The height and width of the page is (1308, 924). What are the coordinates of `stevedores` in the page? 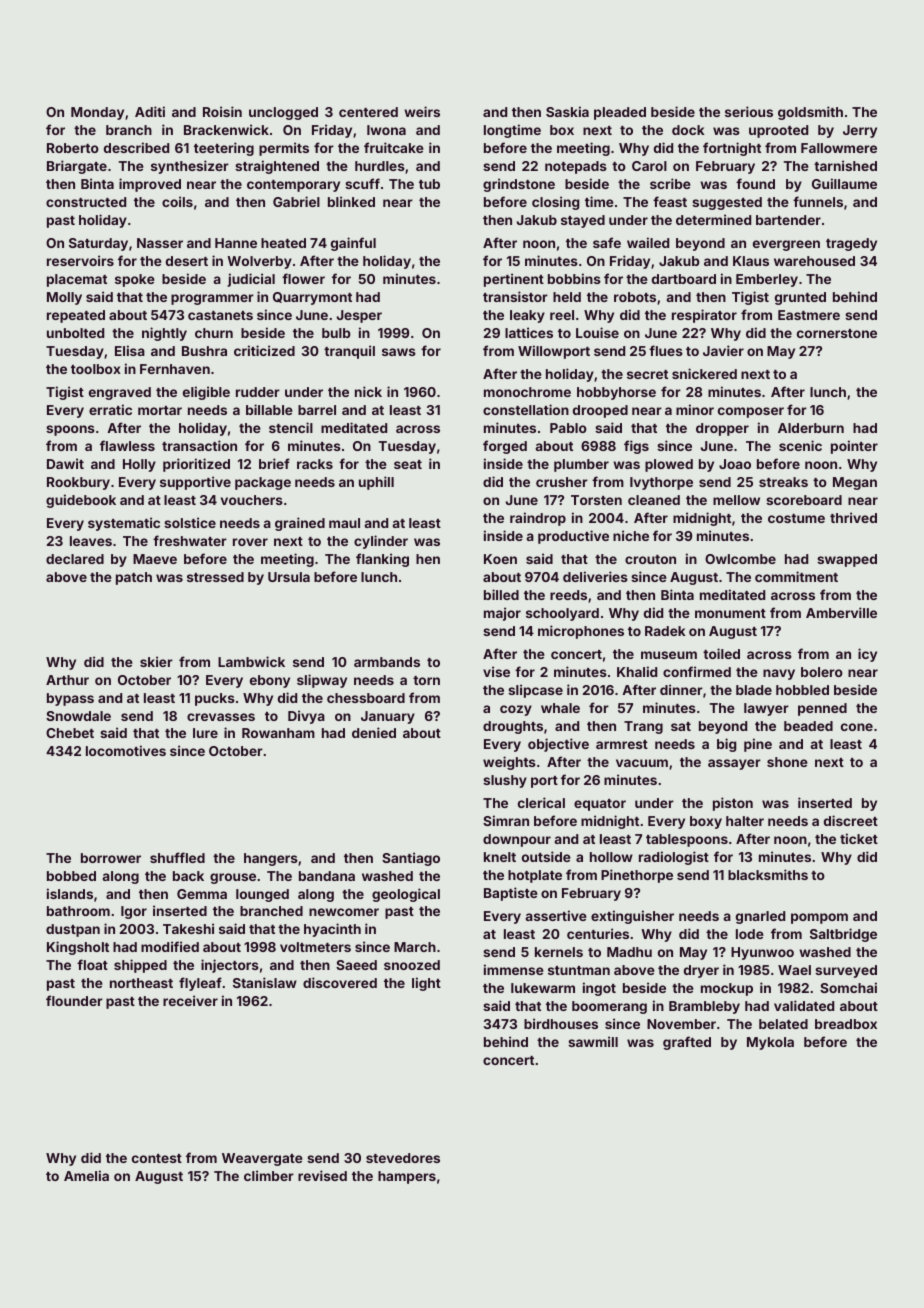 It's located at (403, 1158).
